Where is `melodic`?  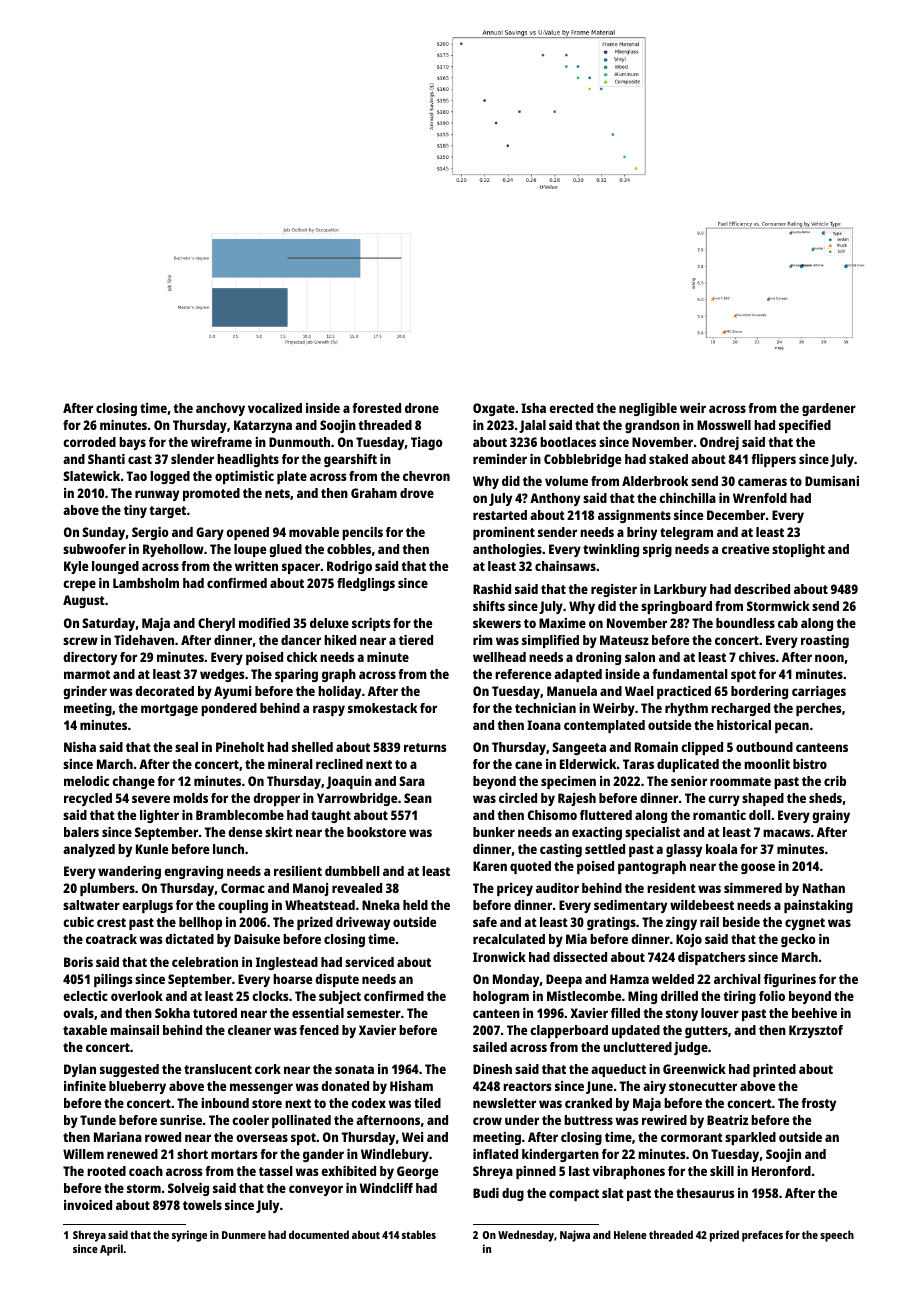 melodic is located at coordinates (86, 781).
